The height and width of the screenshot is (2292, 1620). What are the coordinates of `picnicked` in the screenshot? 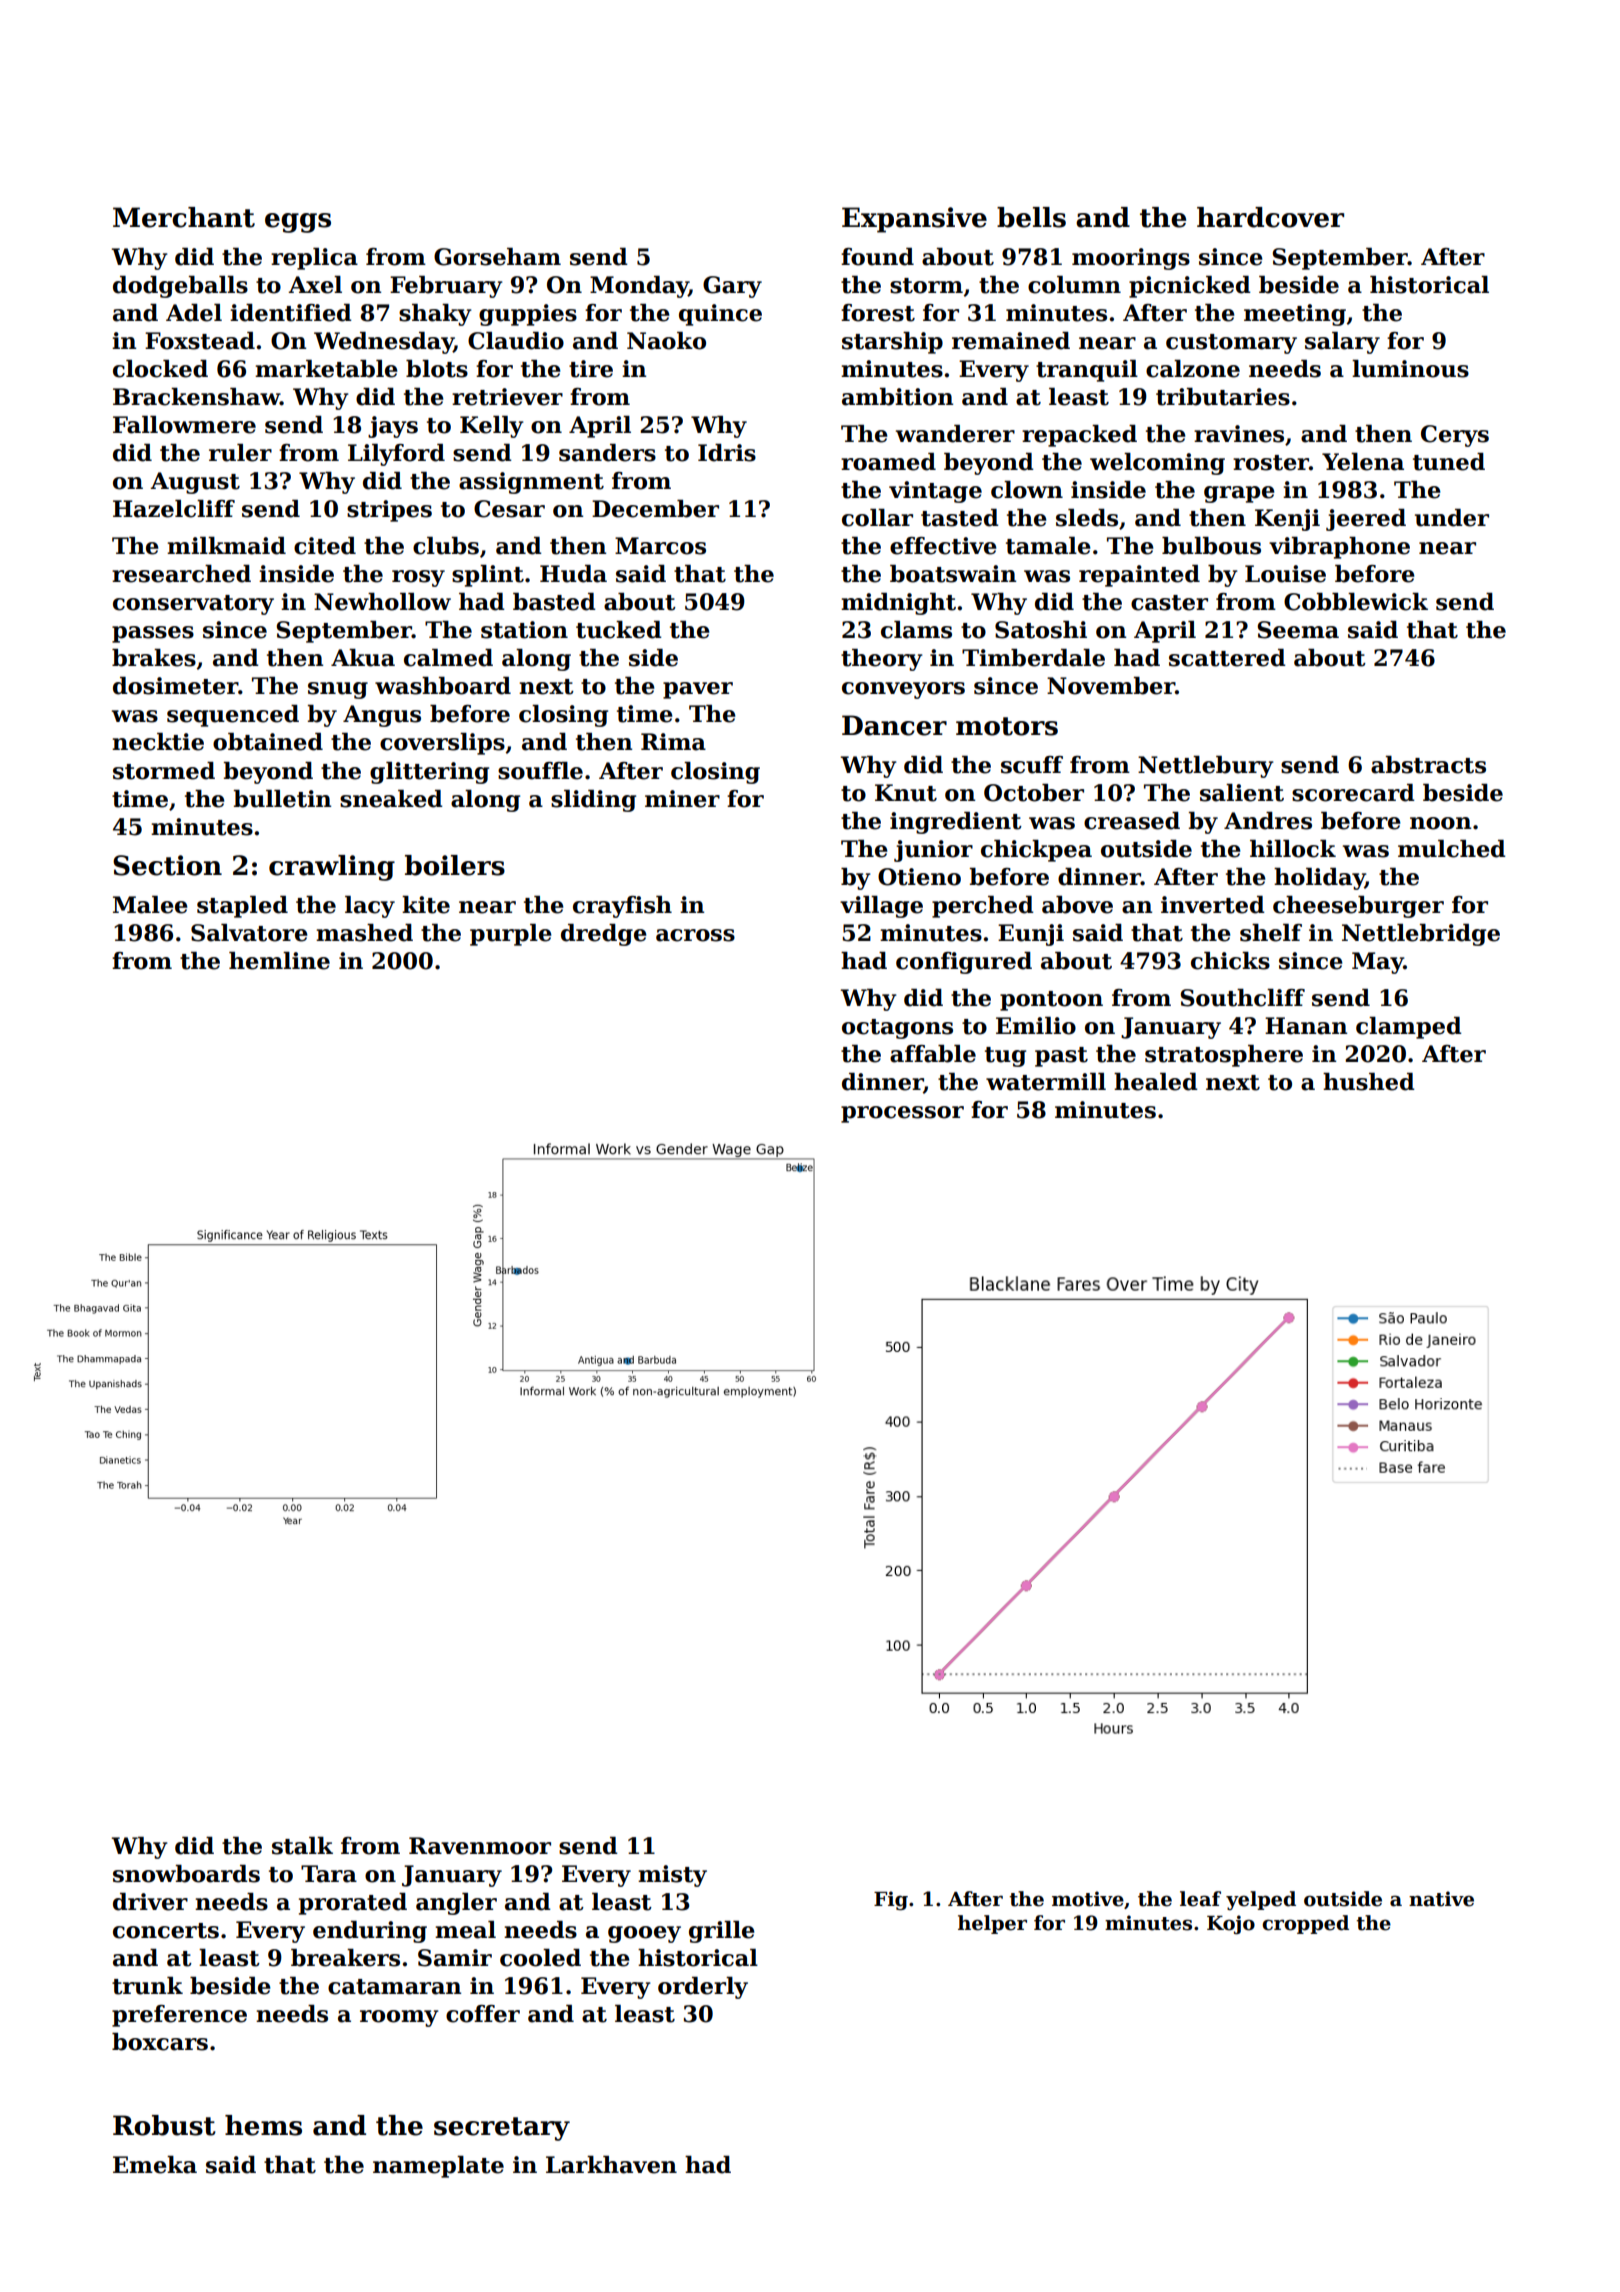 It's located at (1190, 287).
